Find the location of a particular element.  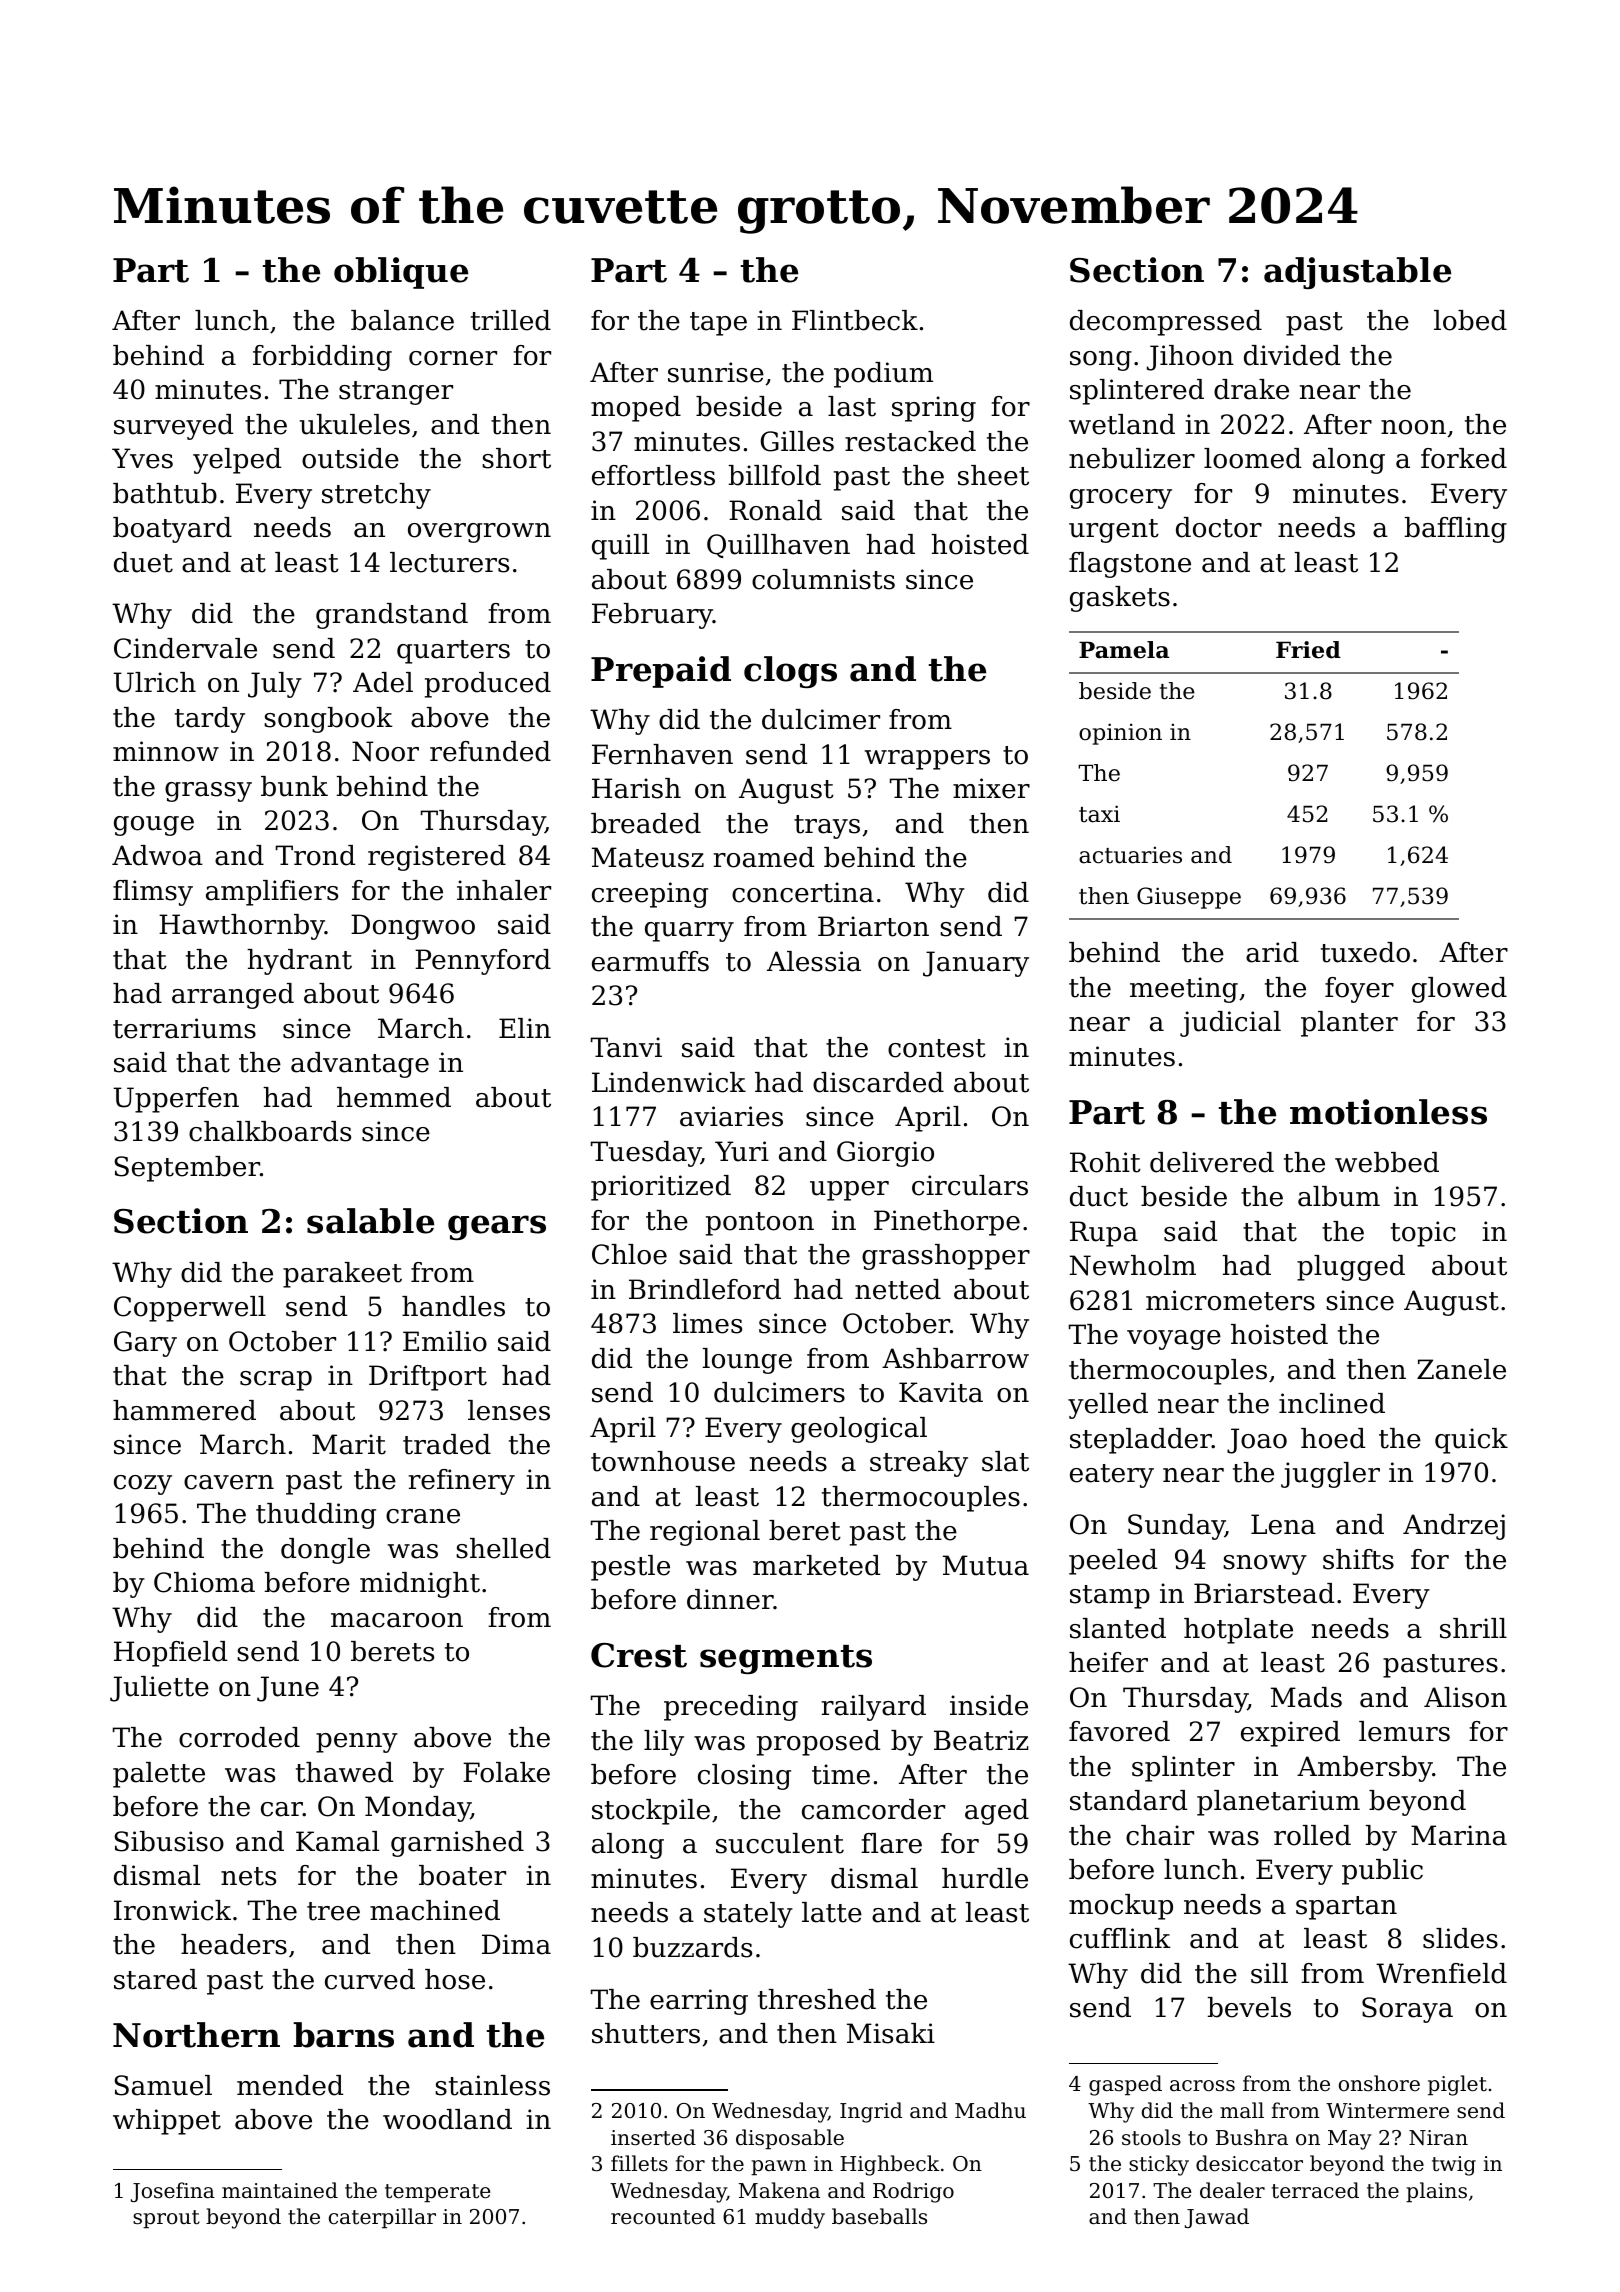

Jawad is located at coordinates (1217, 2218).
